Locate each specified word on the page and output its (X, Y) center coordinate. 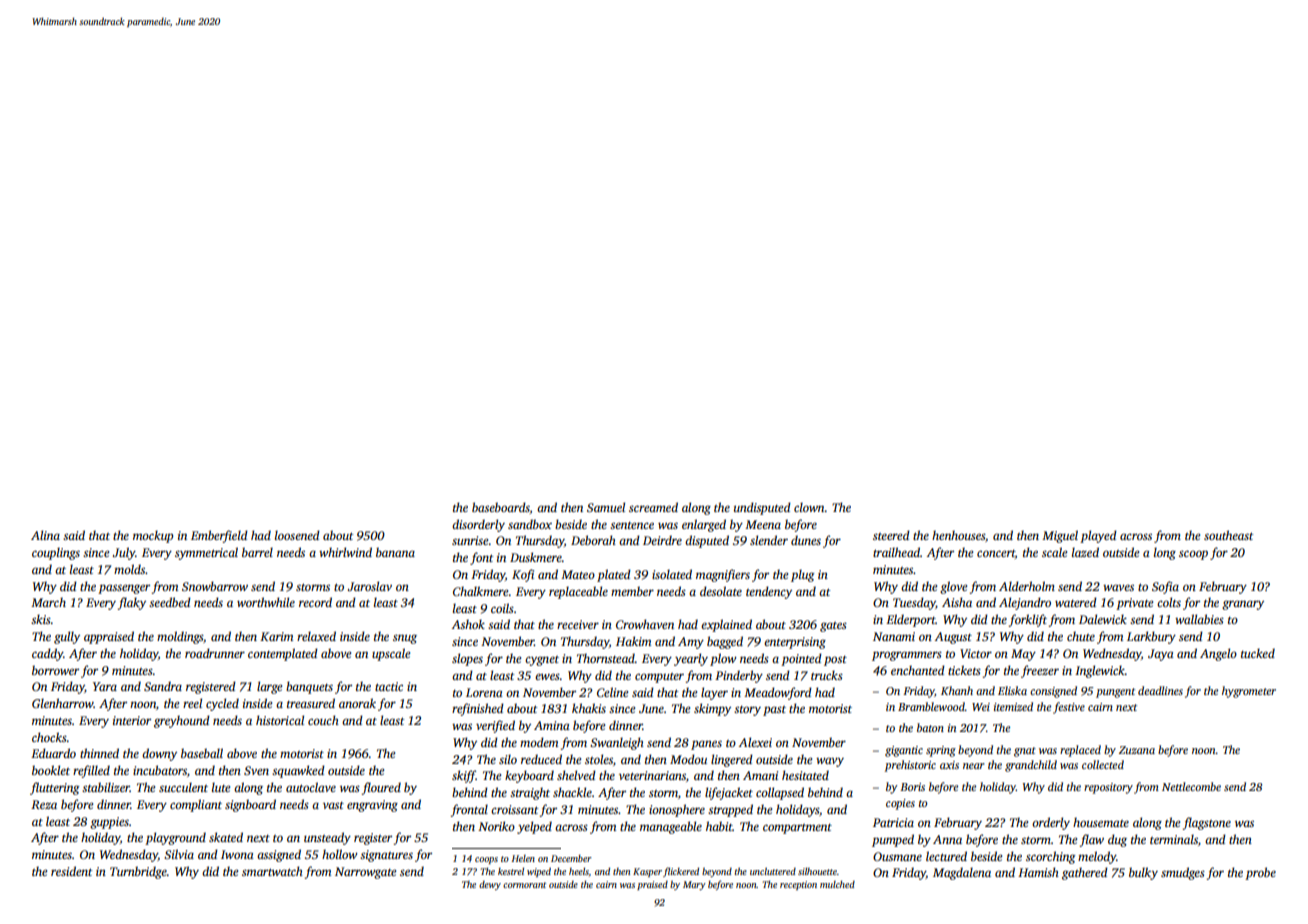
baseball (202, 753)
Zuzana (1137, 750)
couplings (56, 553)
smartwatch (272, 871)
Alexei (755, 742)
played (1098, 536)
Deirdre (662, 540)
